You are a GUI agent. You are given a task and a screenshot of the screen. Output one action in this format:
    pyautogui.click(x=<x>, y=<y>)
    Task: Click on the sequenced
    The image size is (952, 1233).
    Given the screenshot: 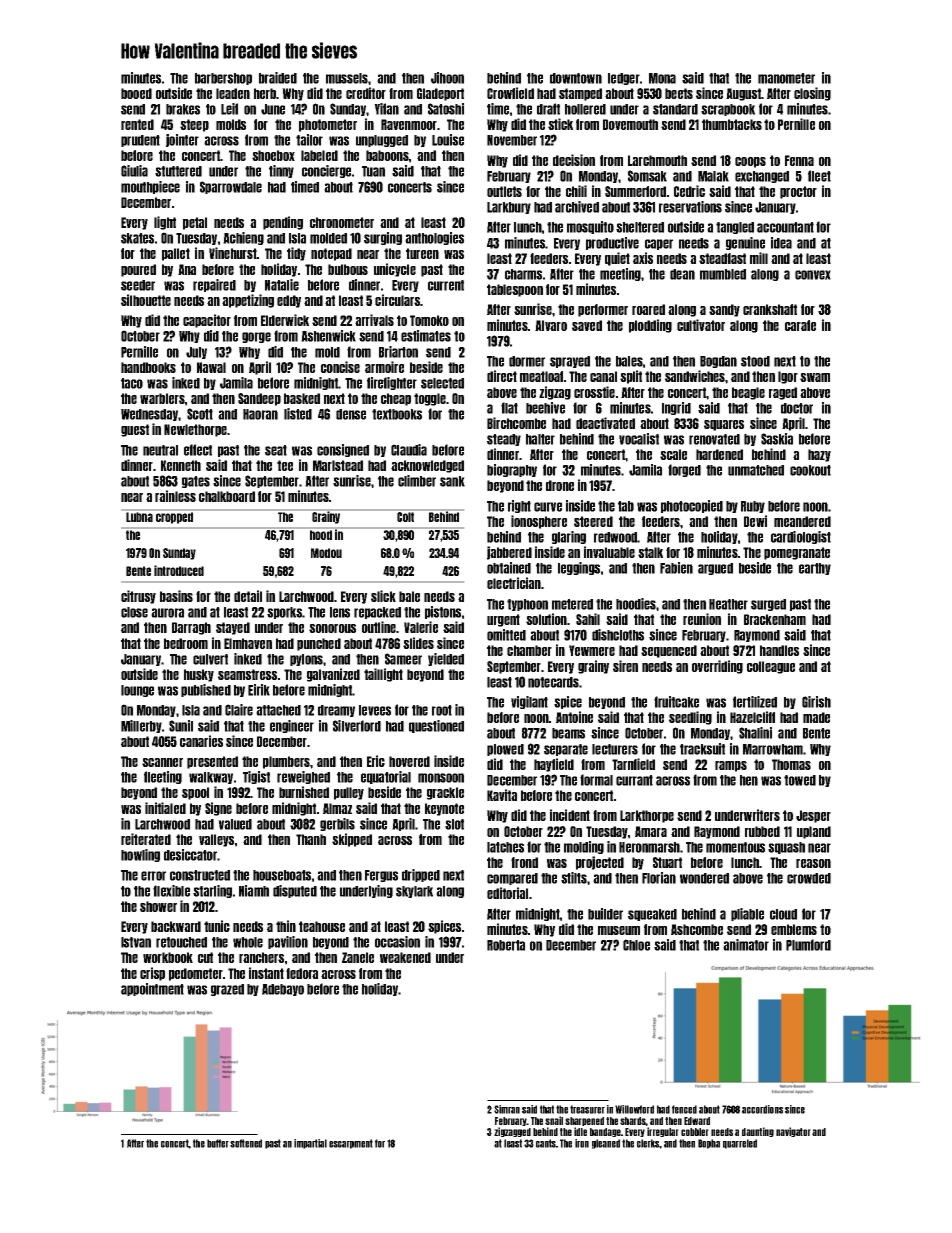 What is the action you would take?
    pyautogui.click(x=669, y=651)
